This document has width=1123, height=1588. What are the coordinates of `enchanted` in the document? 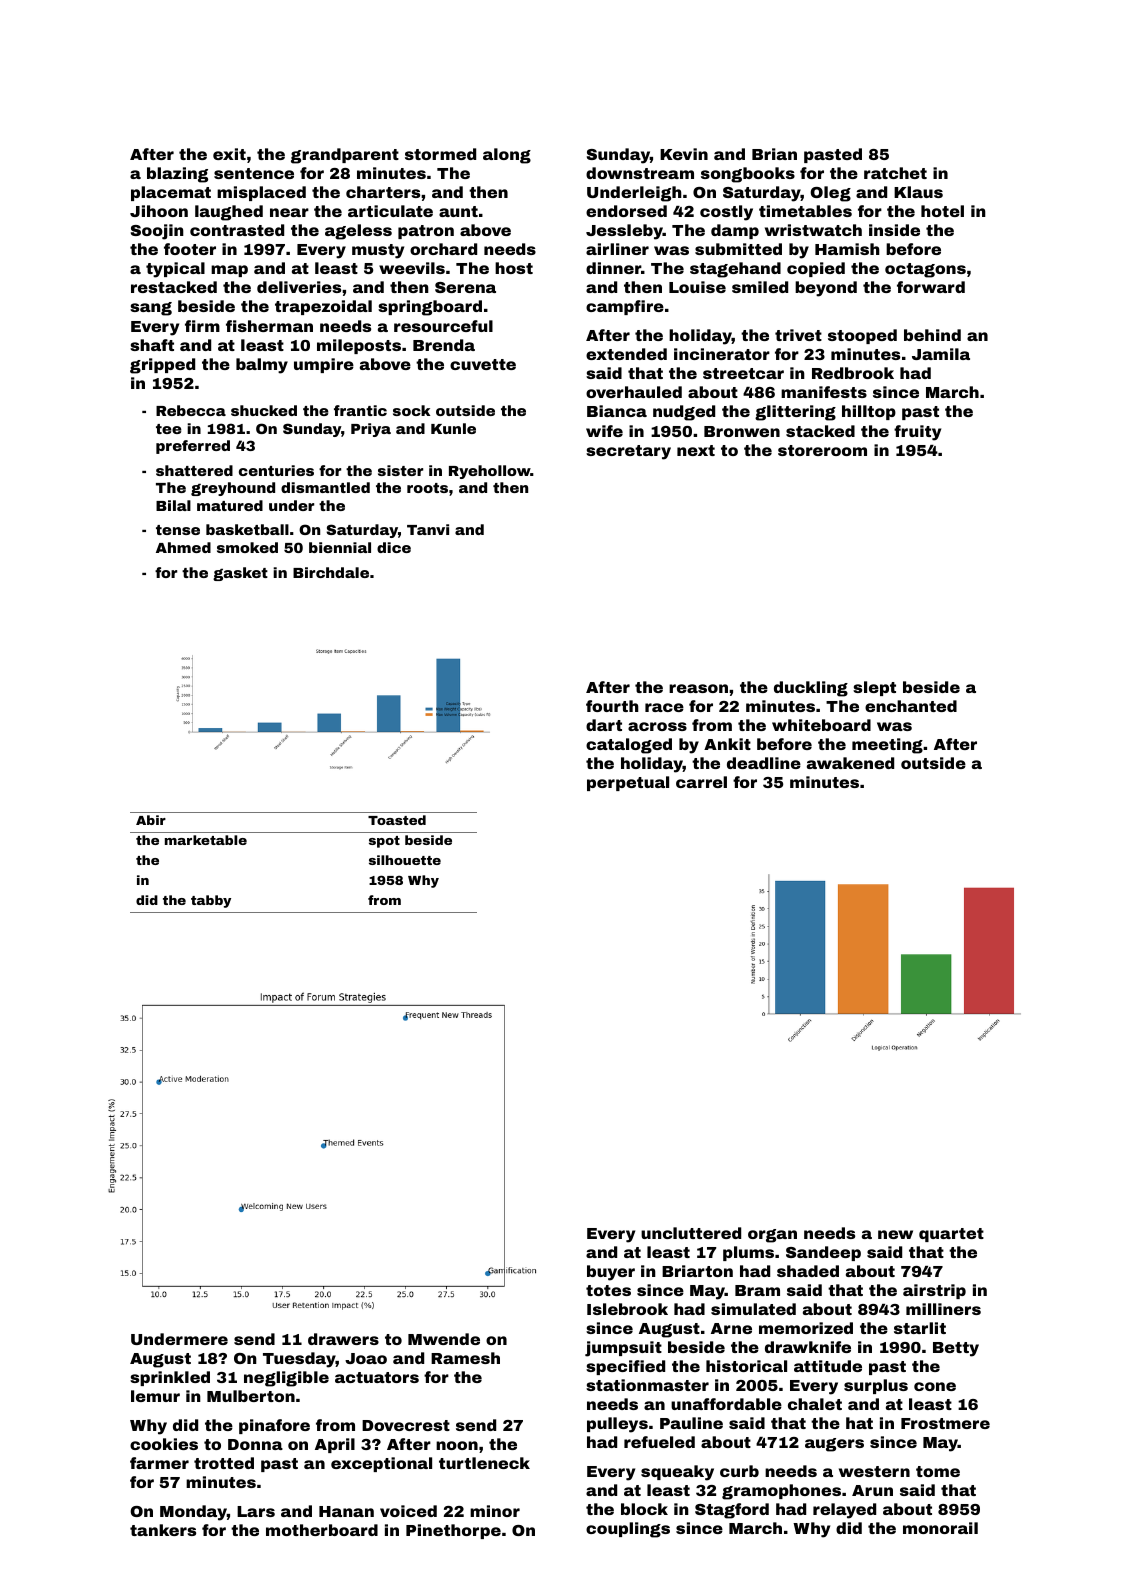 It's located at (911, 706).
